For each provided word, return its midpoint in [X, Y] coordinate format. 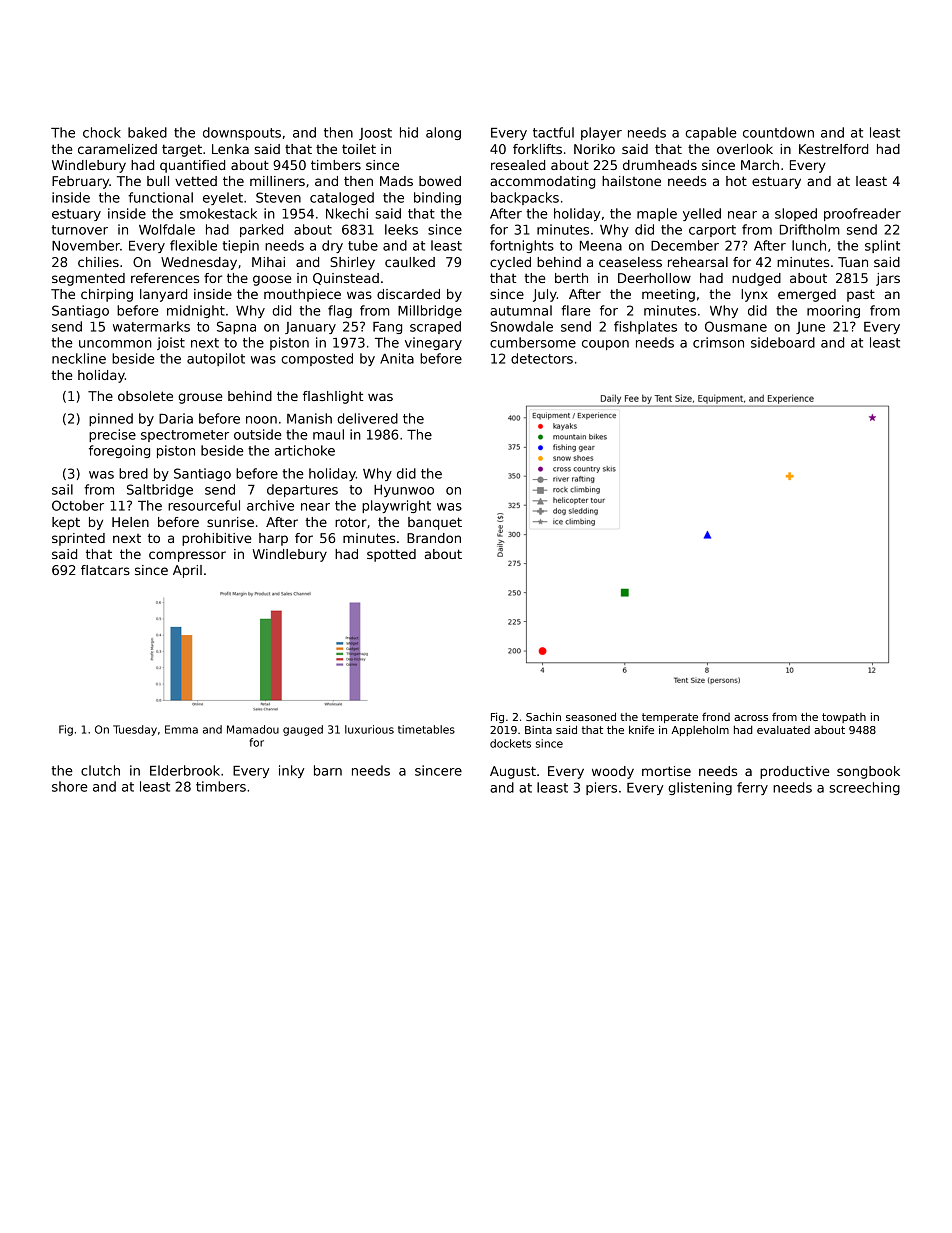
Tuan [853, 262]
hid [409, 132]
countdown [778, 132]
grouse [200, 398]
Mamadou [253, 729]
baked [147, 132]
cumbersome [533, 342]
